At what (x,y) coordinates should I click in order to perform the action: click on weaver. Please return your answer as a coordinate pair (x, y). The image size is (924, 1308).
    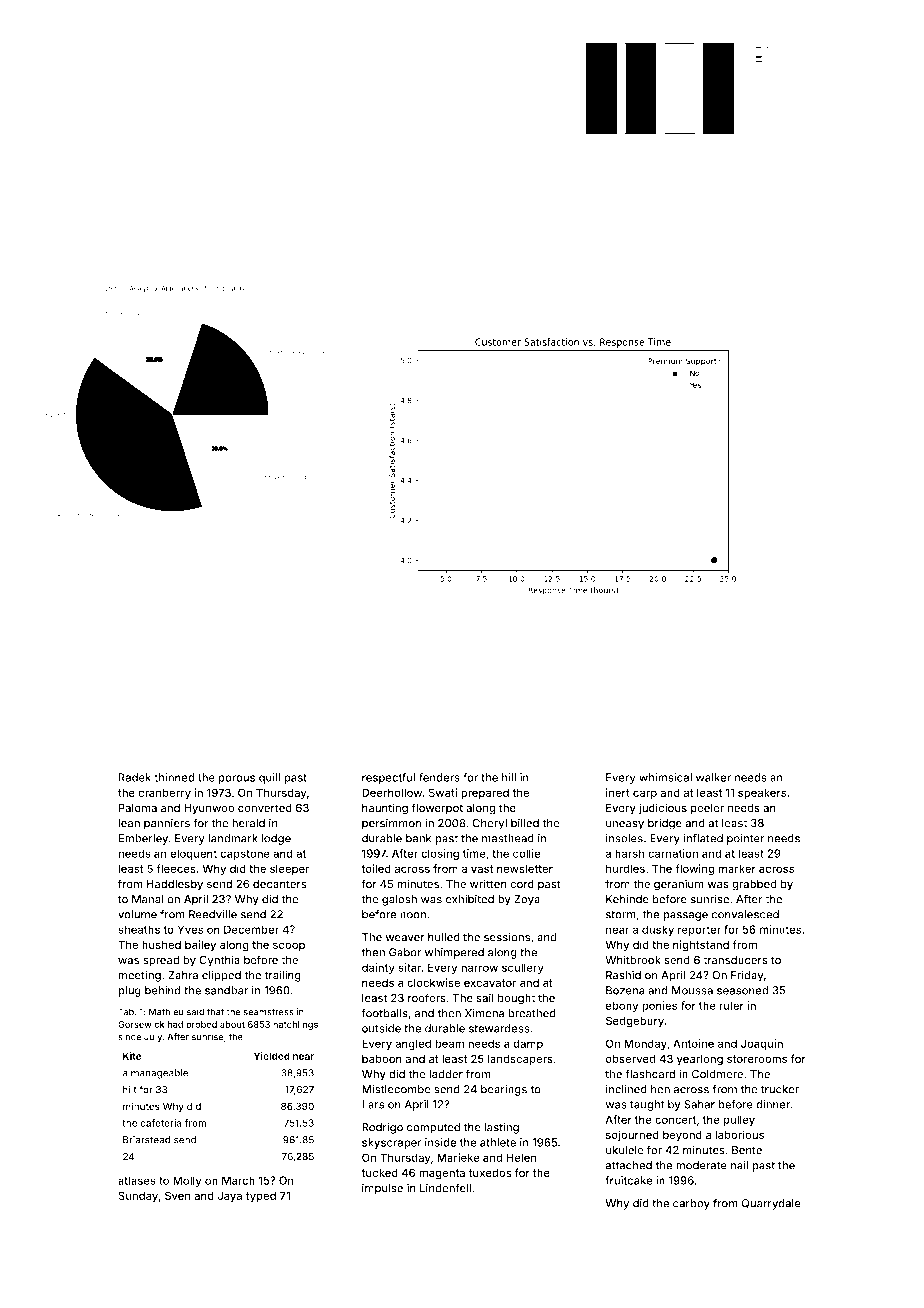
    Looking at the image, I should click on (405, 938).
